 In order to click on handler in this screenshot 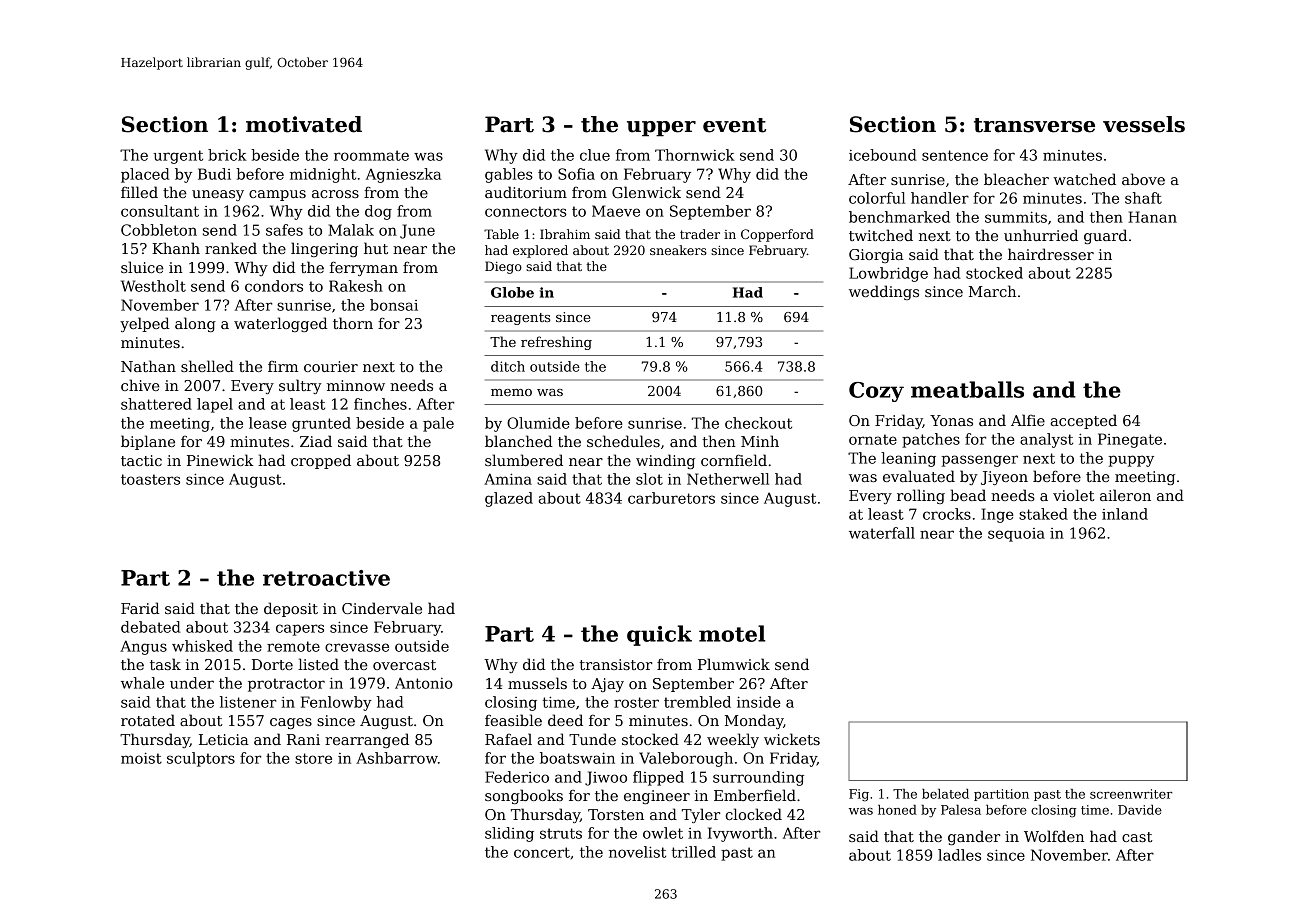, I will do `click(940, 198)`.
